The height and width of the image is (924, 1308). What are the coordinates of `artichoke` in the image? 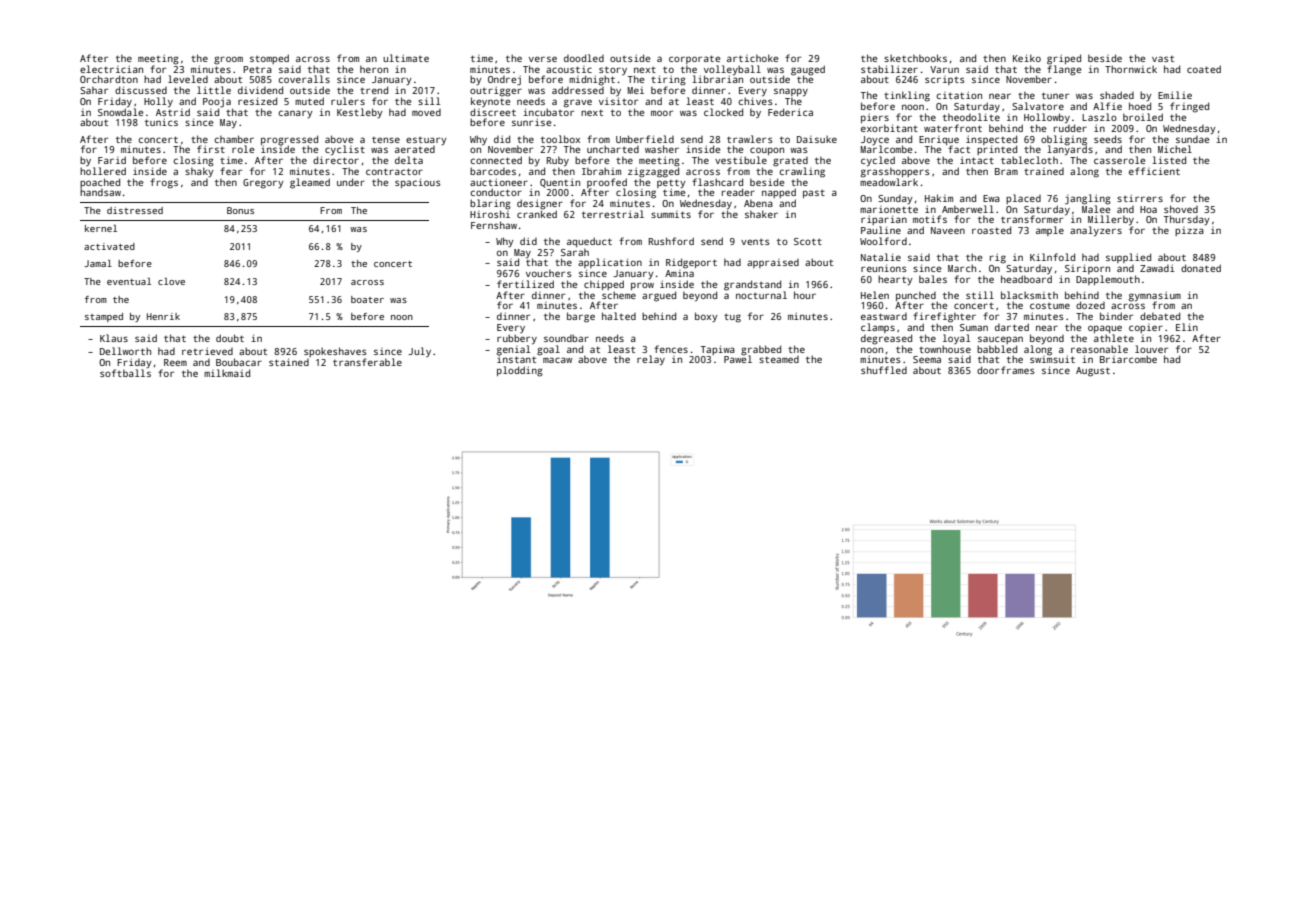 It's located at (752, 58).
